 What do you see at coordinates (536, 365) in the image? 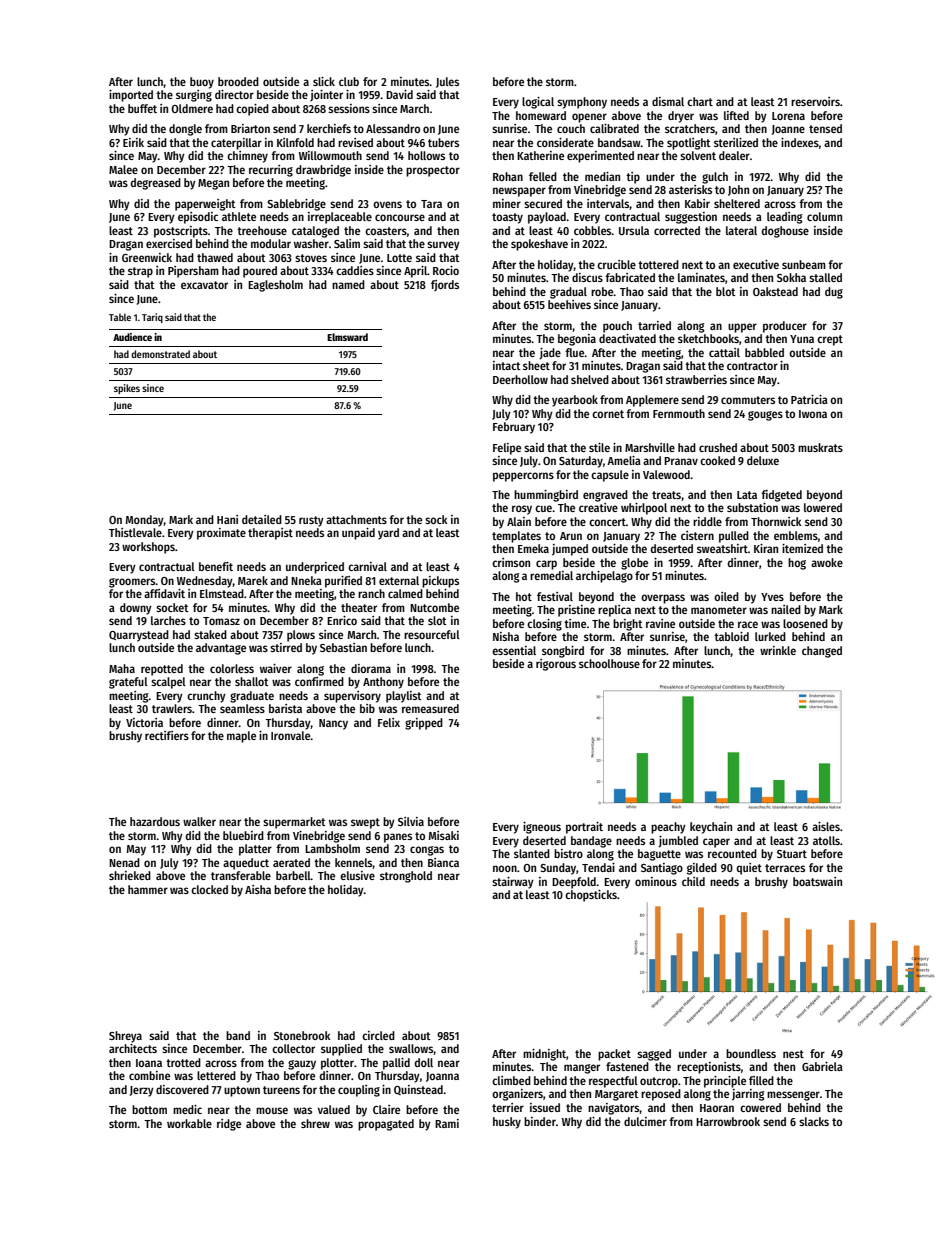
I see `sheet` at bounding box center [536, 365].
